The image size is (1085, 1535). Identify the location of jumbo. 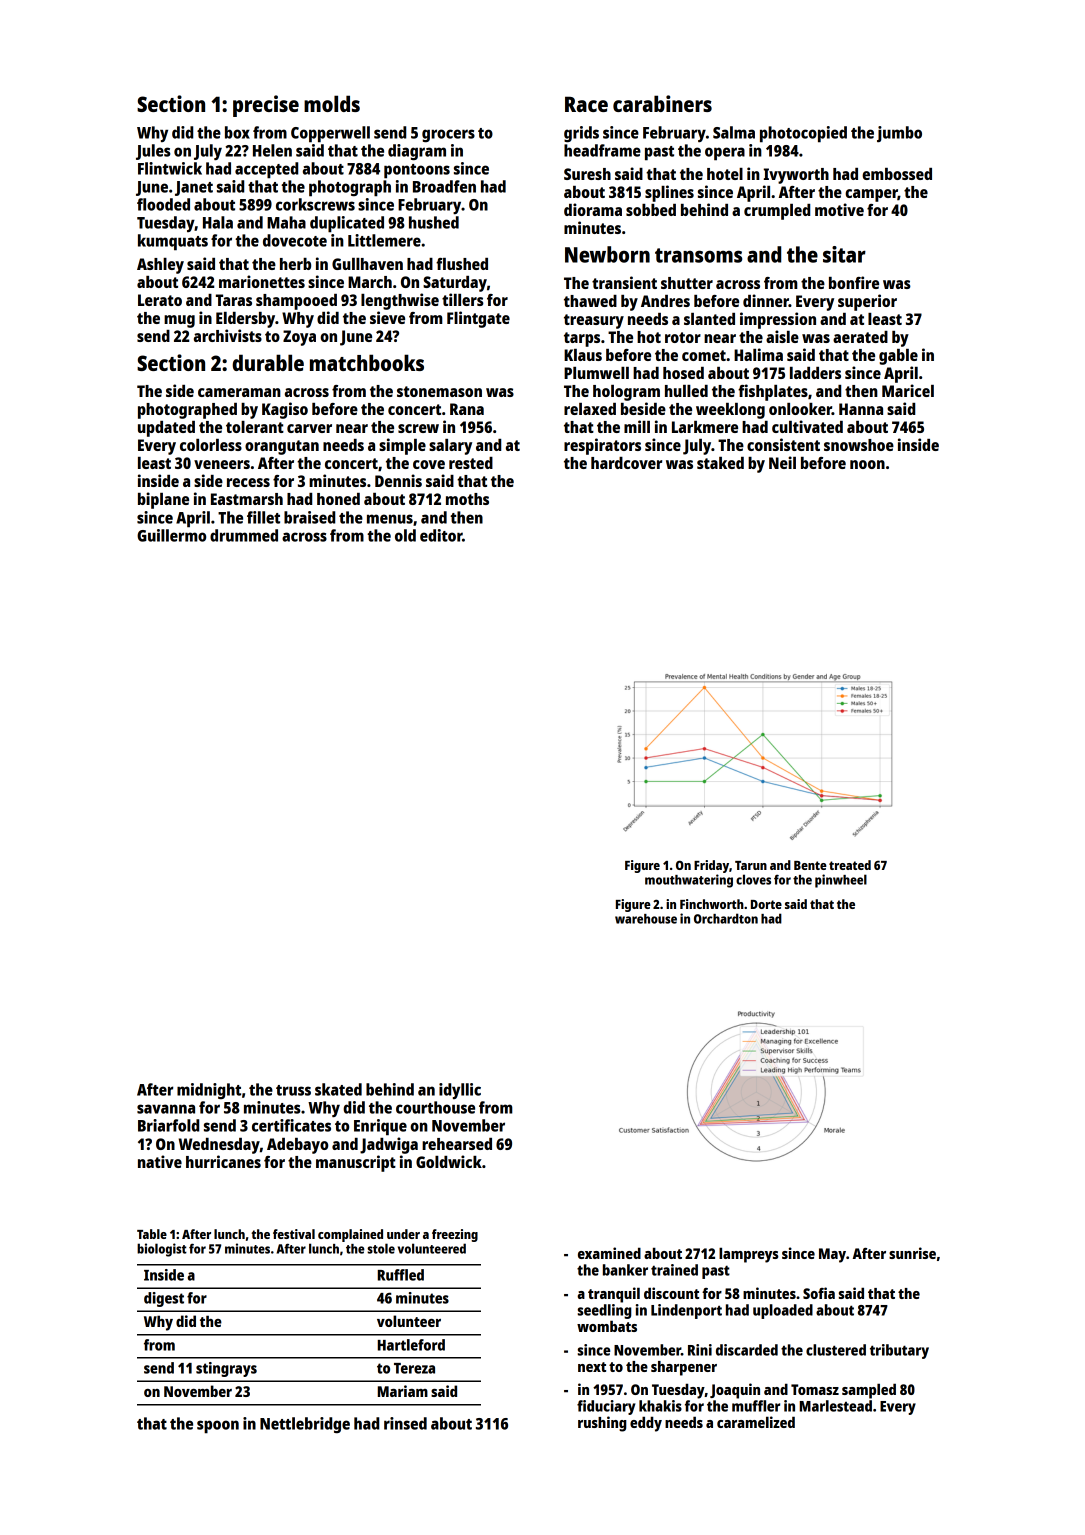
(899, 134).
